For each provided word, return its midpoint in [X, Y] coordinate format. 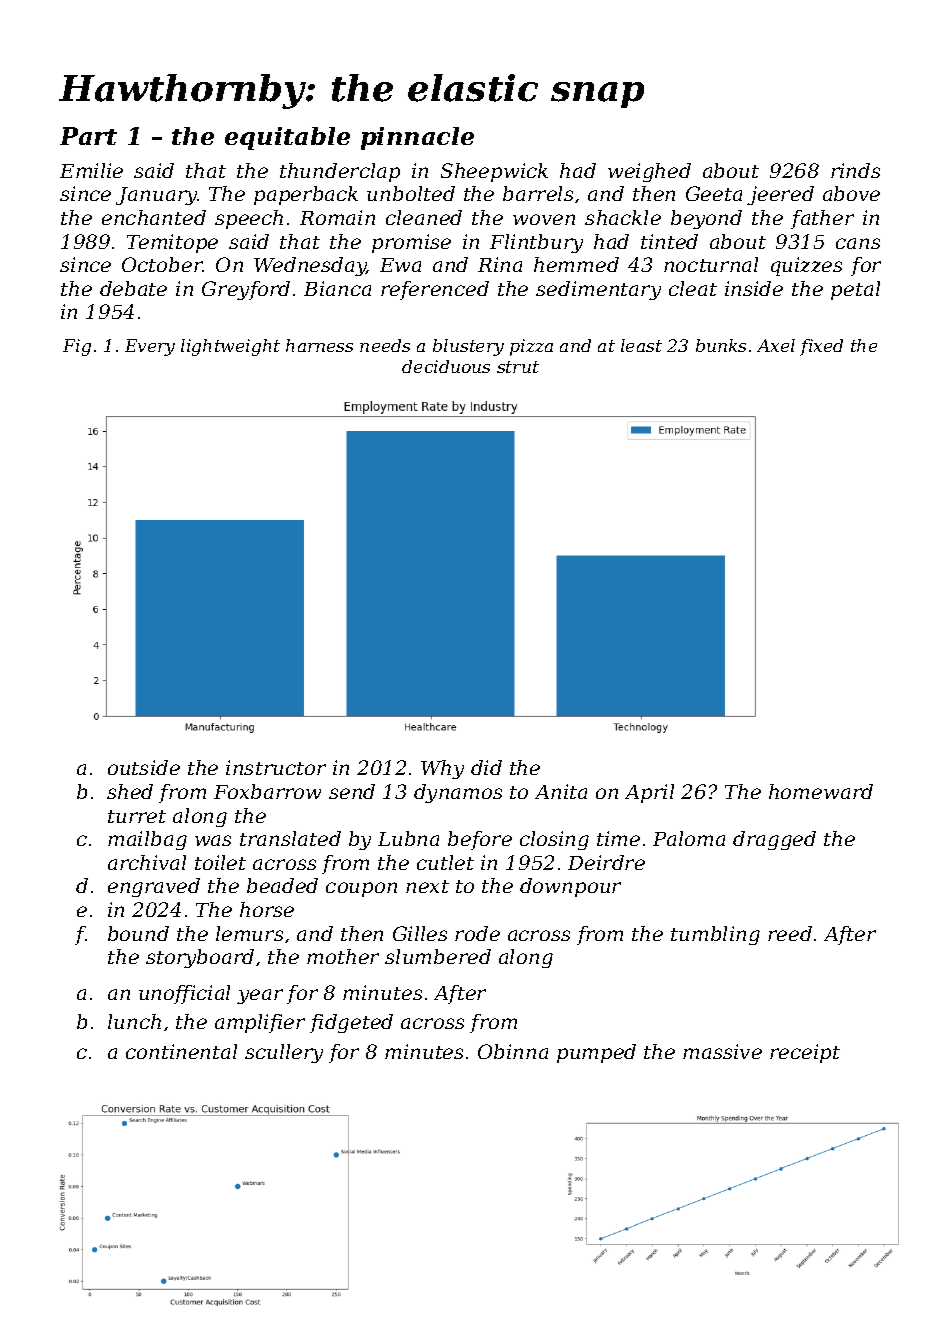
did [486, 767]
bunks [721, 345]
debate [133, 288]
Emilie [91, 170]
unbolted [411, 193]
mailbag [147, 840]
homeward [821, 791]
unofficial [184, 994]
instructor [276, 767]
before [480, 840]
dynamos [458, 793]
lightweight [230, 347]
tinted [669, 241]
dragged [774, 840]
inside [754, 288]
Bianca [337, 288]
